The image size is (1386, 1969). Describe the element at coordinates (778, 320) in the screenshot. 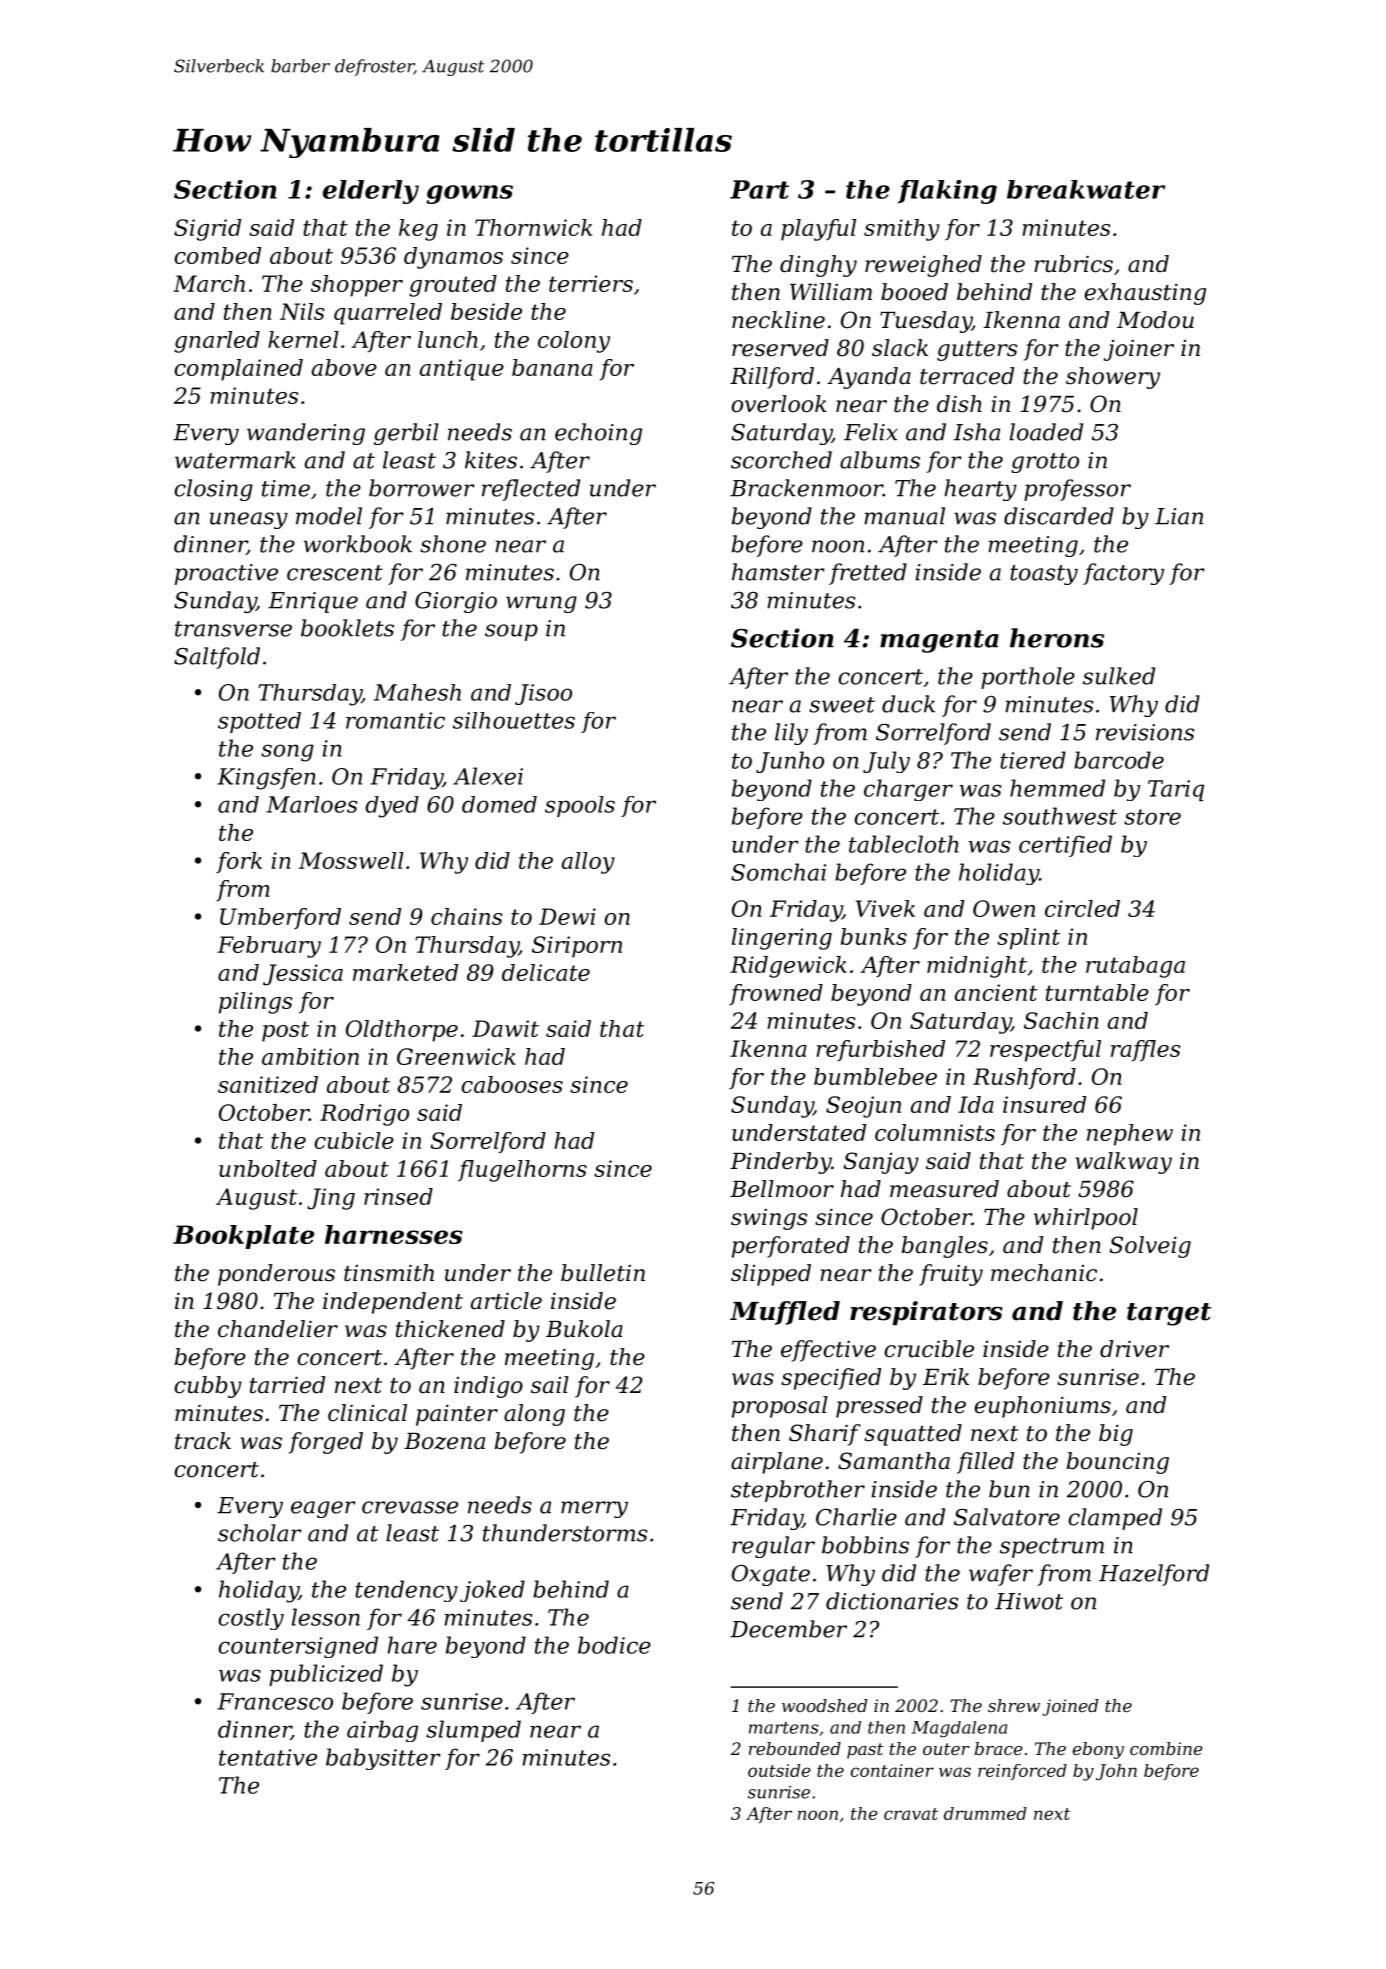

I see `neckline` at that location.
